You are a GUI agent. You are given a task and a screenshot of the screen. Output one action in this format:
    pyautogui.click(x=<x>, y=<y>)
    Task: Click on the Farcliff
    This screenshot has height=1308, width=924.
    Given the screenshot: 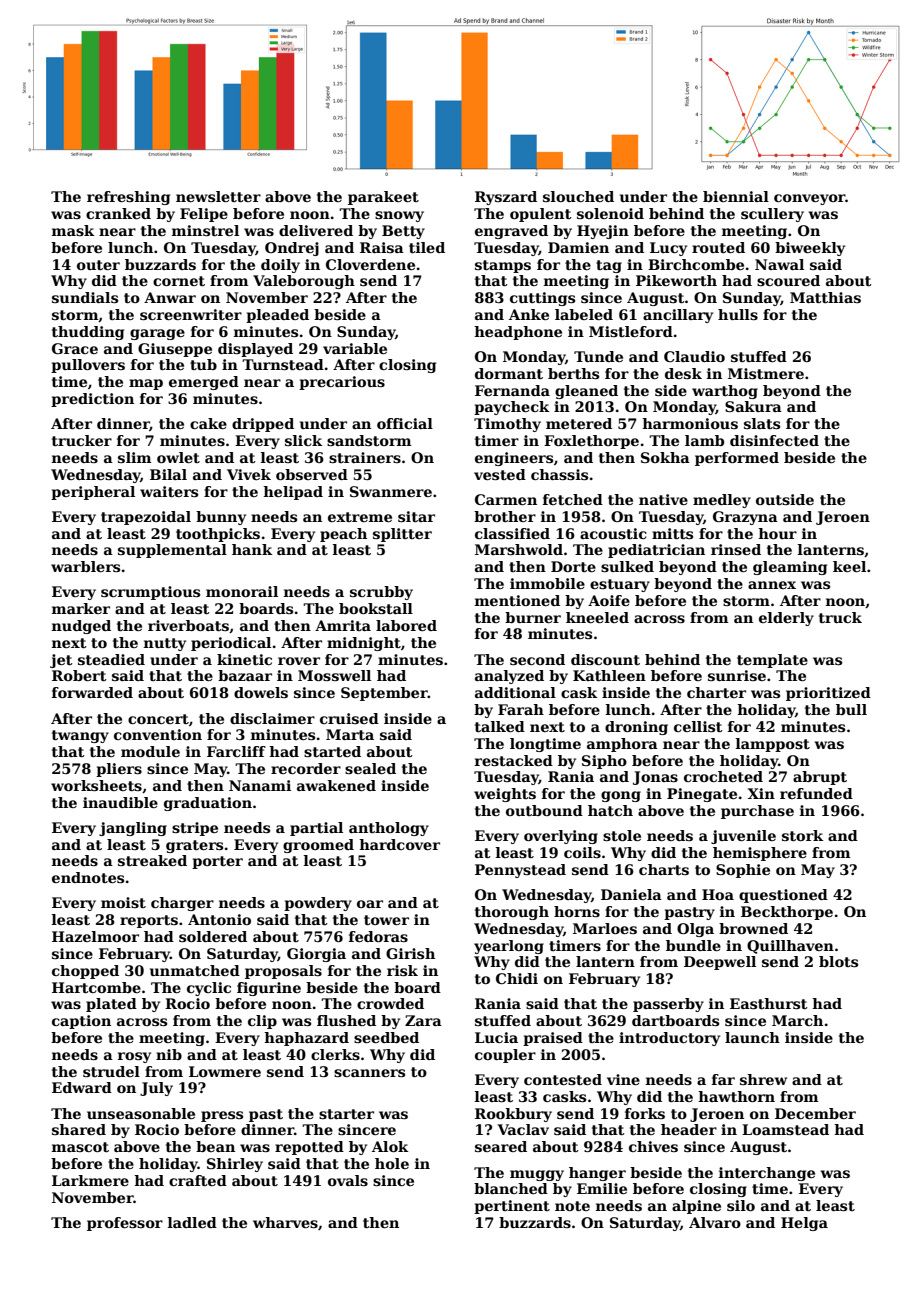 What is the action you would take?
    pyautogui.click(x=236, y=751)
